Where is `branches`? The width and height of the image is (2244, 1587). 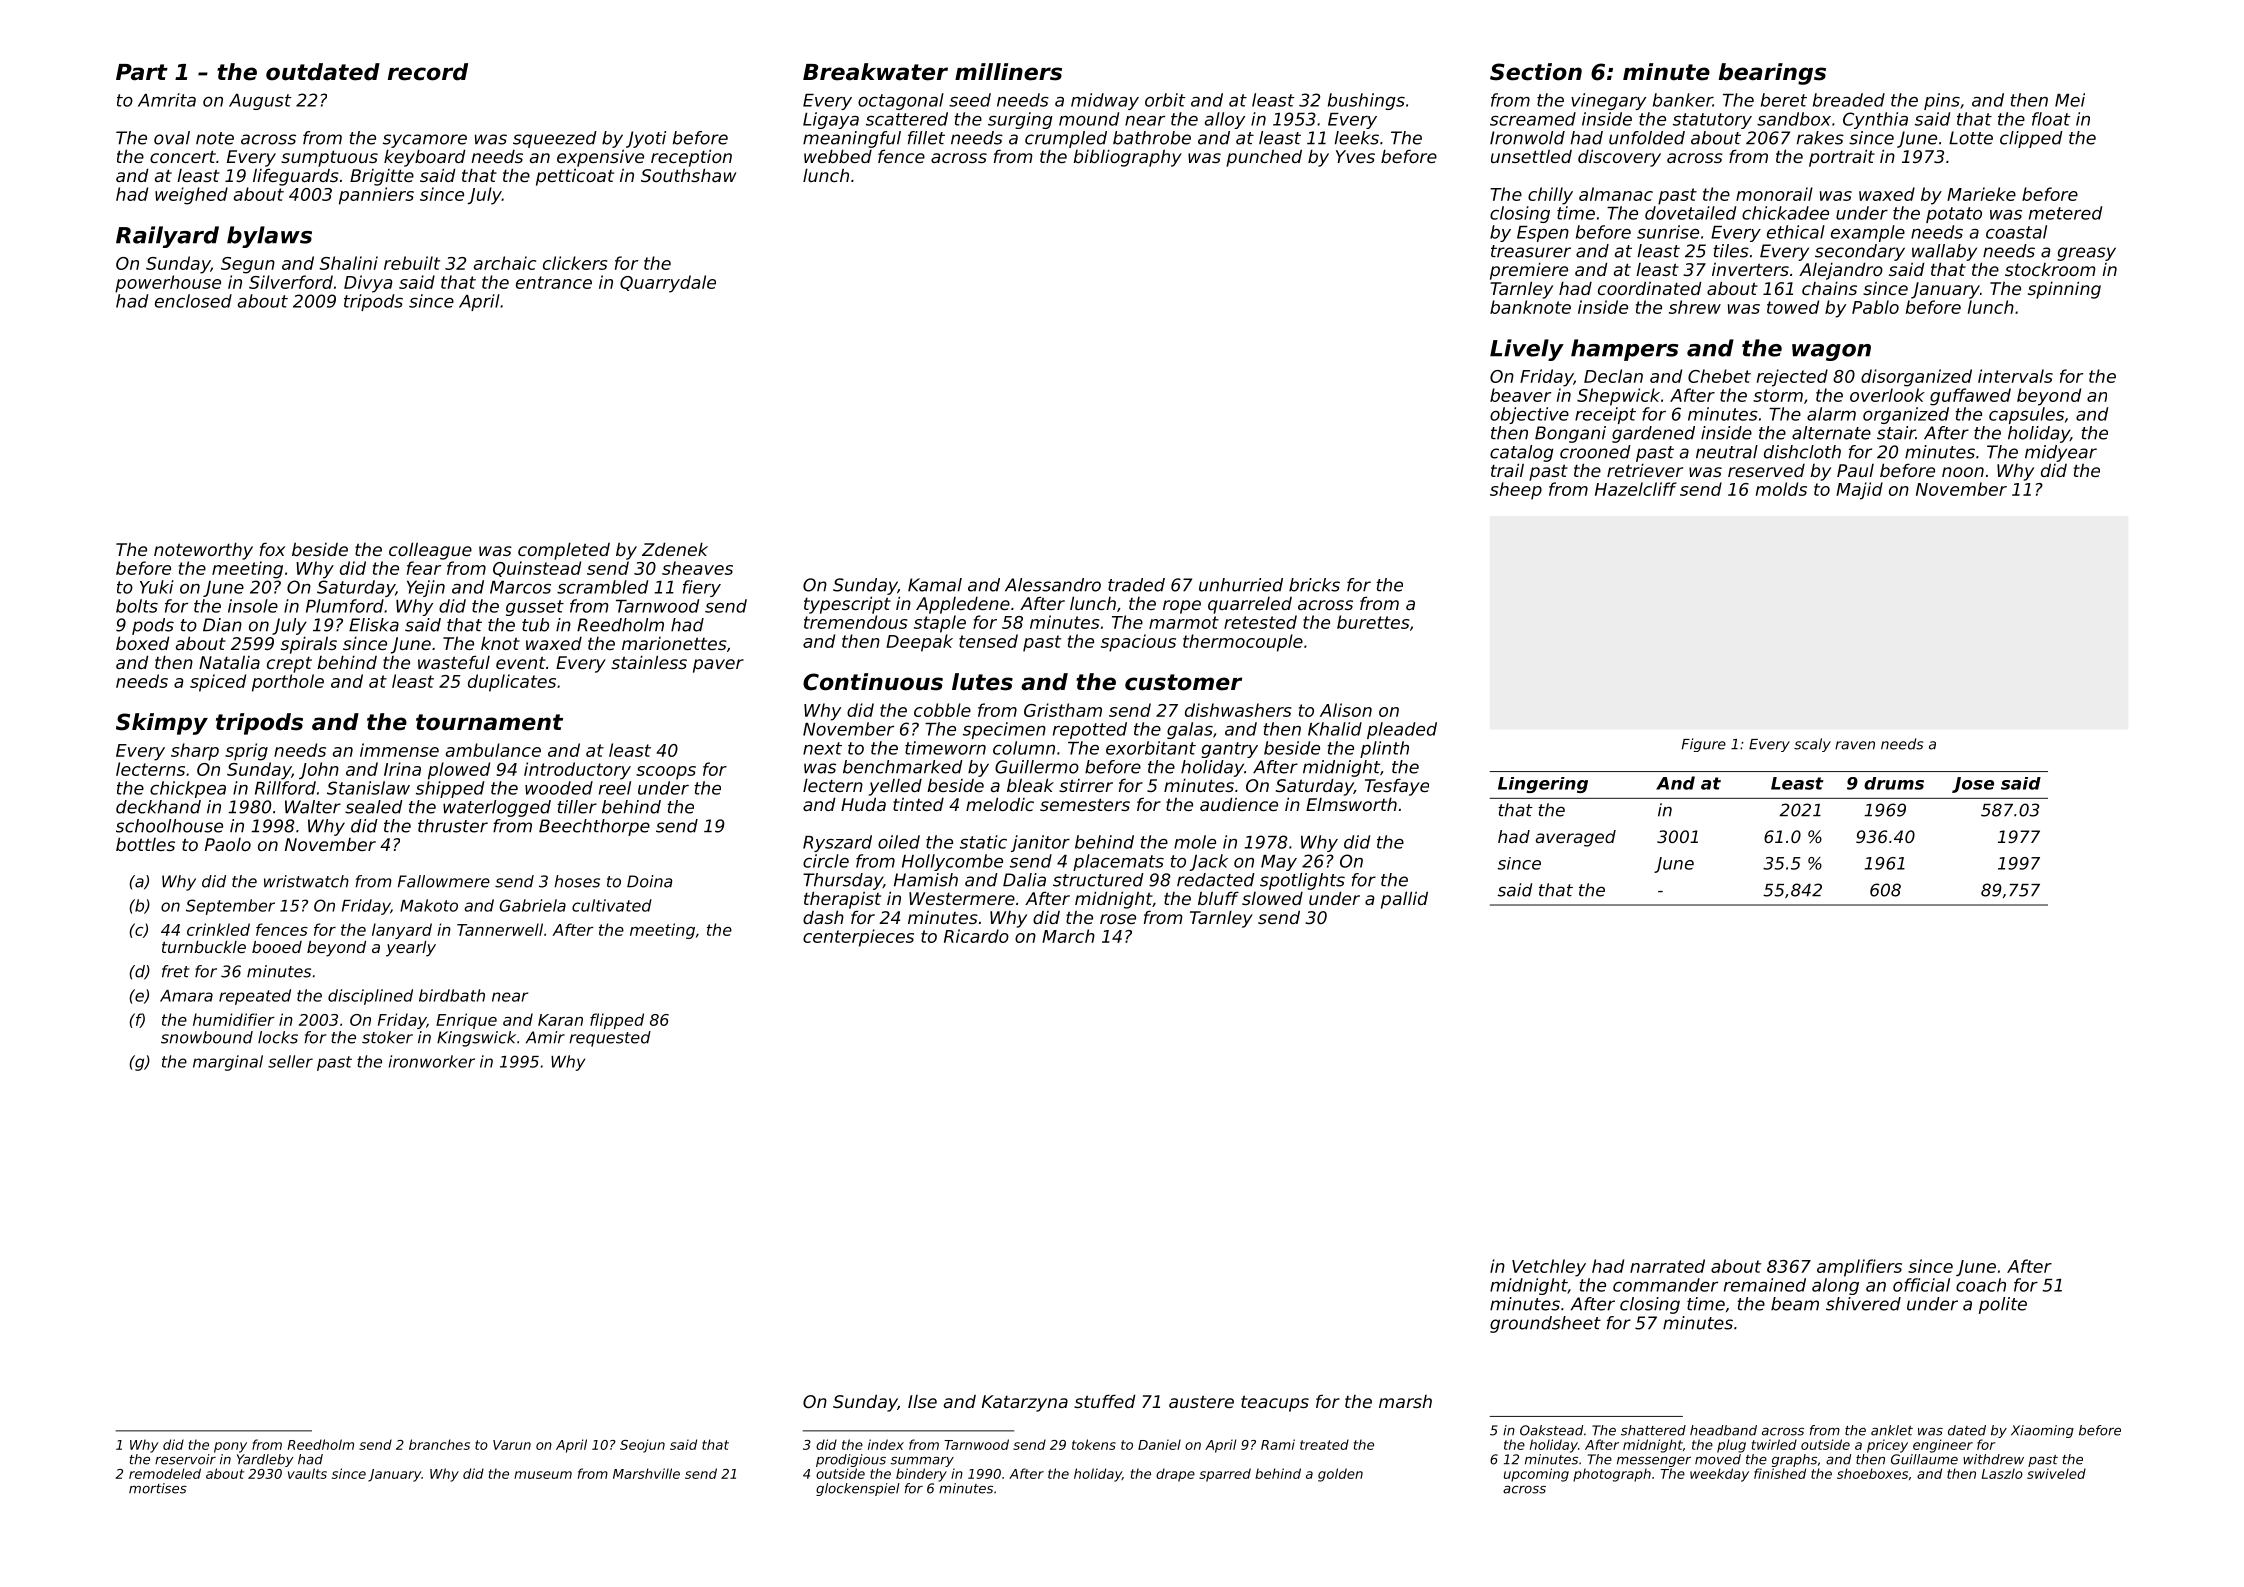
branches is located at coordinates (439, 1444).
